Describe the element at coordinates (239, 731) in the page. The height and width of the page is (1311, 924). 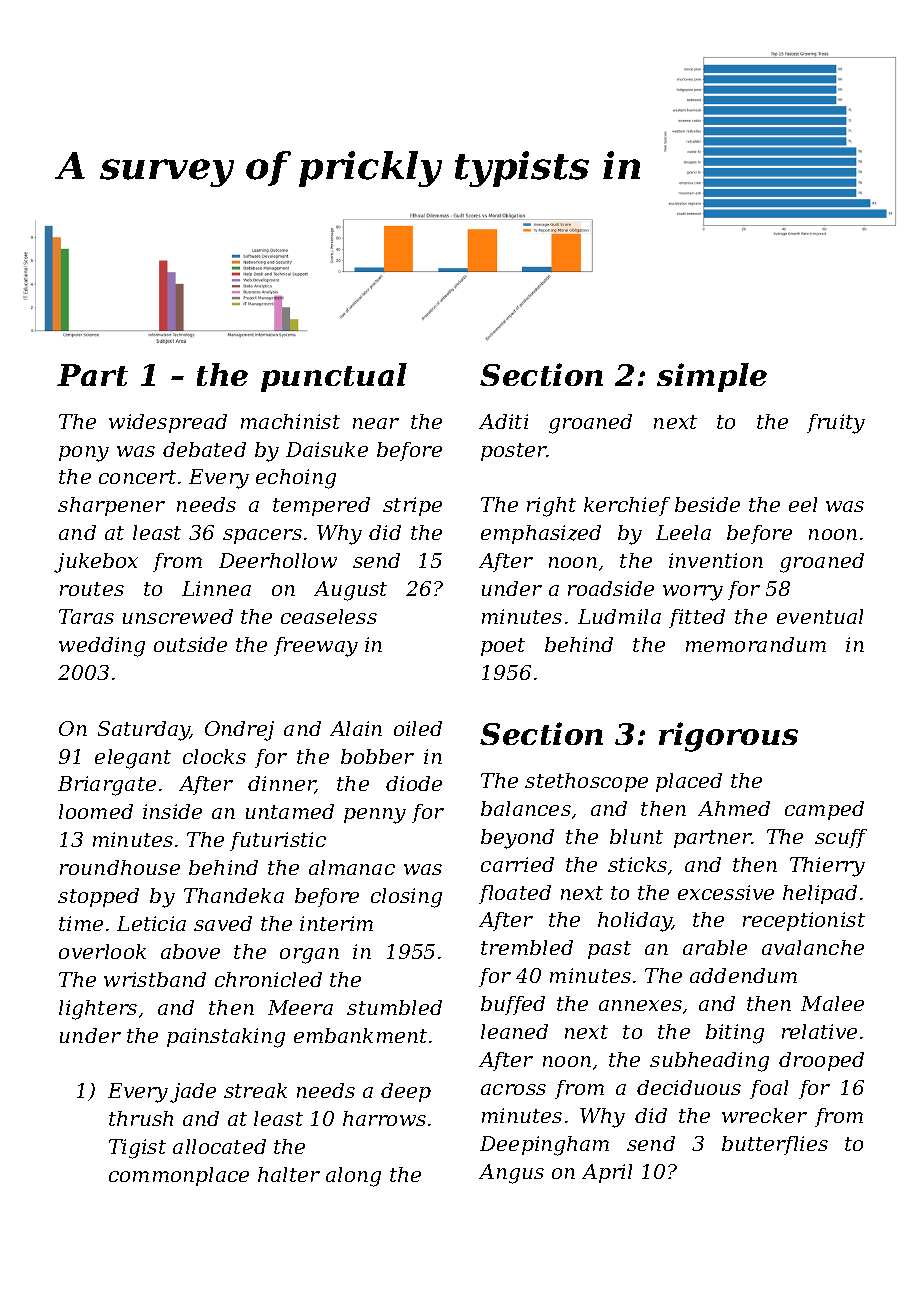
I see `Ondrej` at that location.
